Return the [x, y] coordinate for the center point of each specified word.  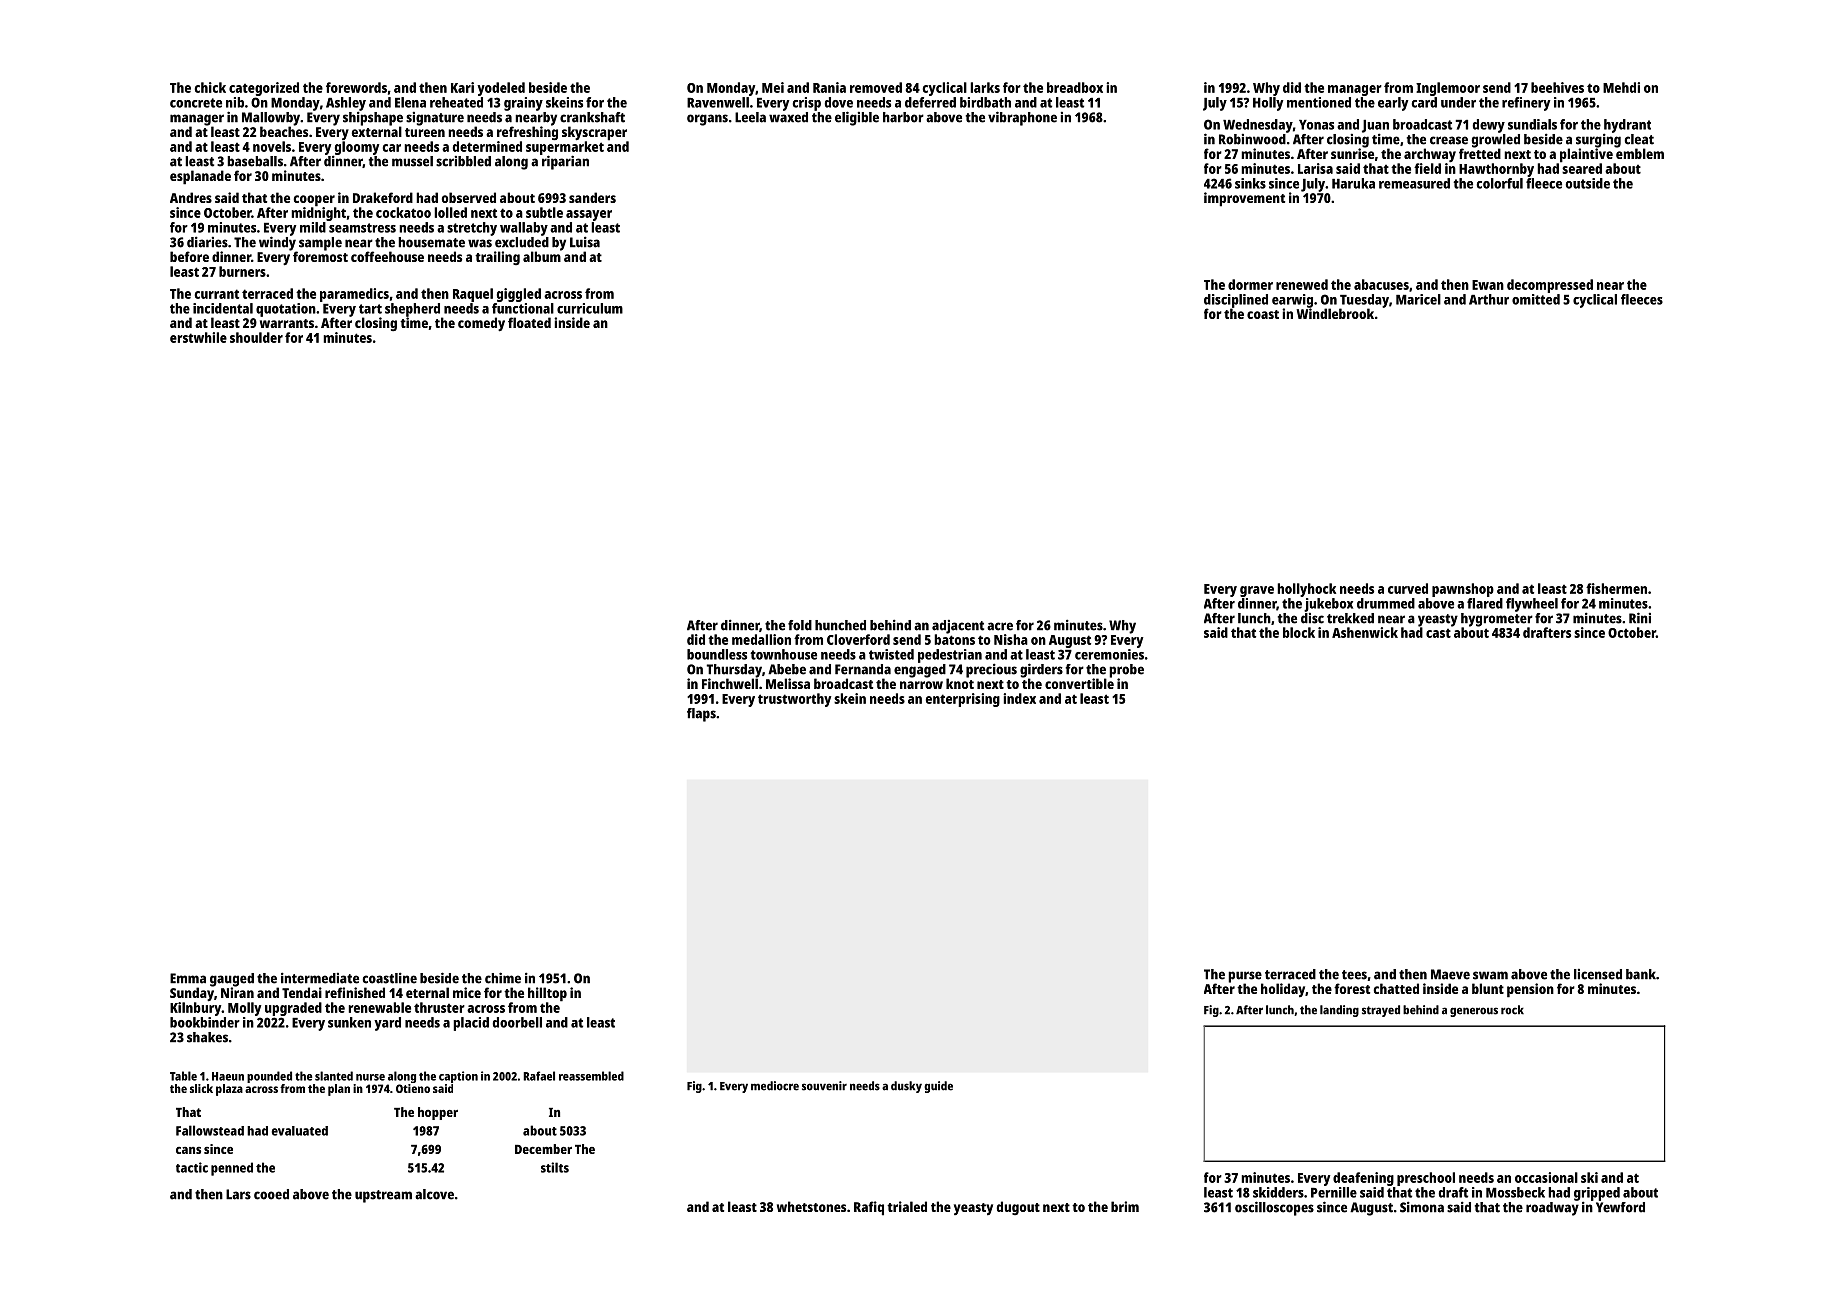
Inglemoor [1448, 89]
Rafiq [869, 1208]
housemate [431, 242]
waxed [788, 117]
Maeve [1450, 974]
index [1019, 698]
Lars [238, 1194]
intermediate [320, 978]
